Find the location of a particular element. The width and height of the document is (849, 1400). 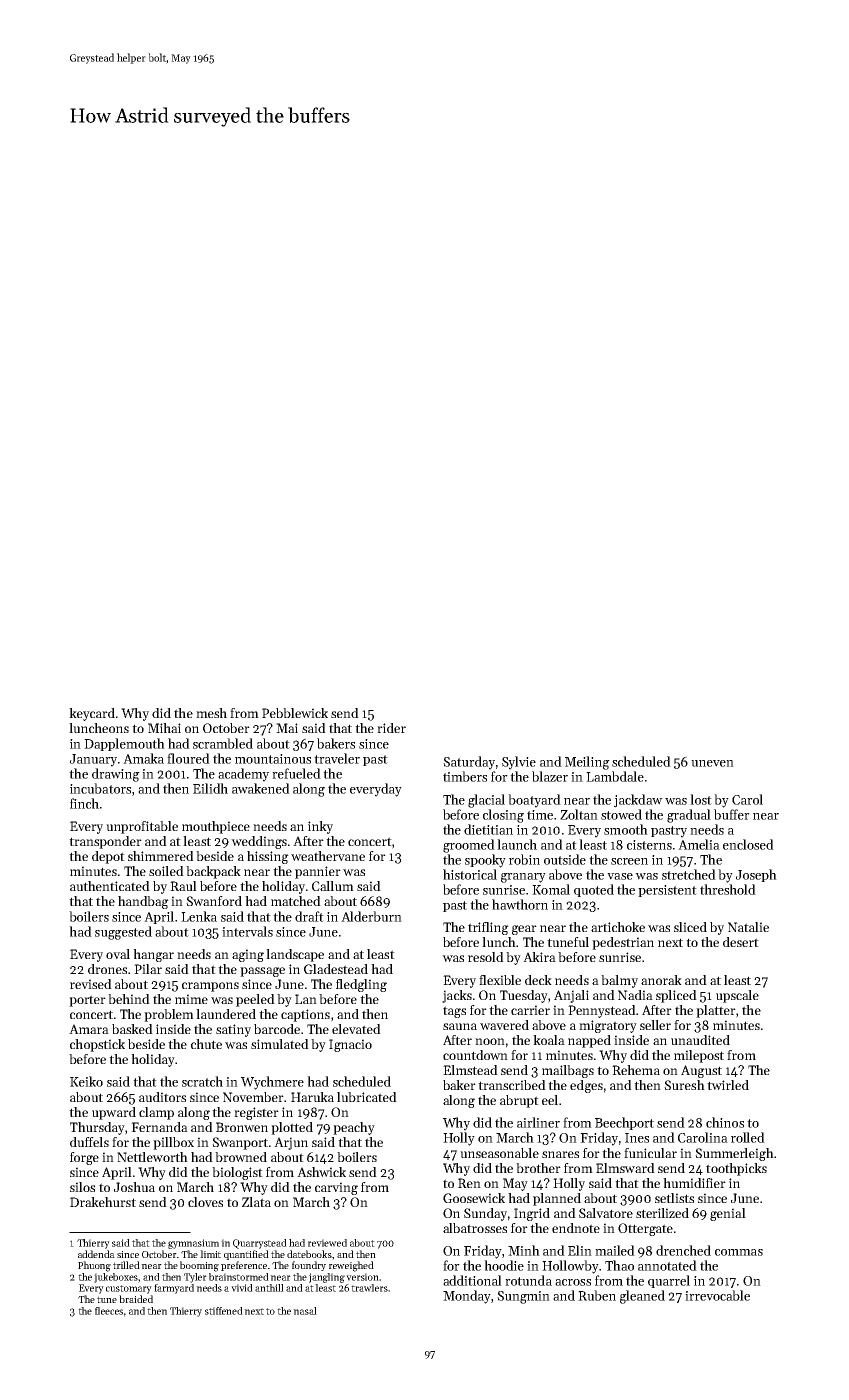

deck is located at coordinates (538, 980).
